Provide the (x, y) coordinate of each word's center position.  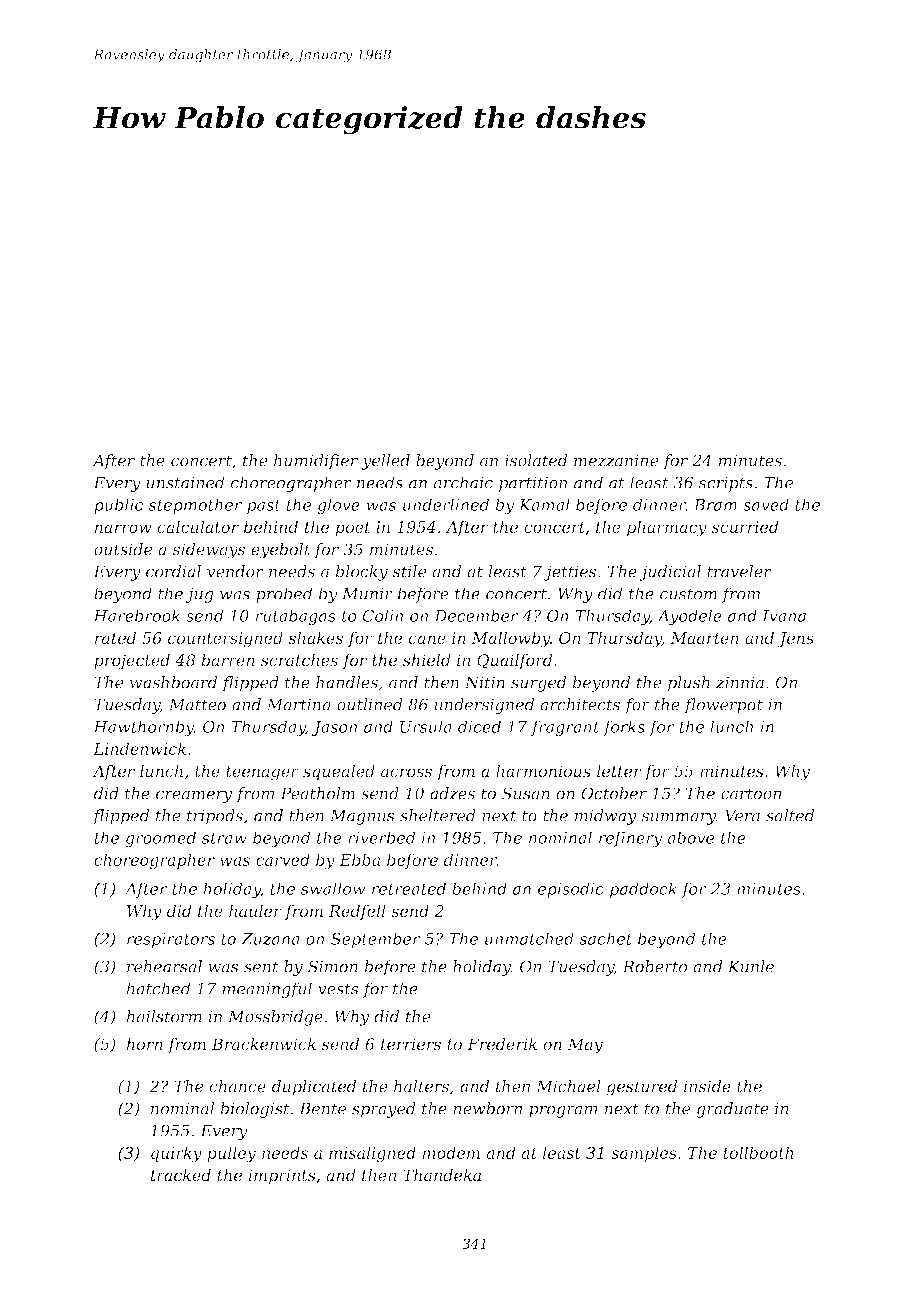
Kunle (751, 966)
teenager (262, 773)
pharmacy (667, 528)
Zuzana (270, 939)
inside (707, 1086)
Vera (742, 815)
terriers (411, 1044)
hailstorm (164, 1016)
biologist (255, 1110)
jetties (570, 573)
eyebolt (280, 551)
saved (766, 504)
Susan (526, 793)
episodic (571, 890)
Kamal (544, 504)
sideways (209, 551)
